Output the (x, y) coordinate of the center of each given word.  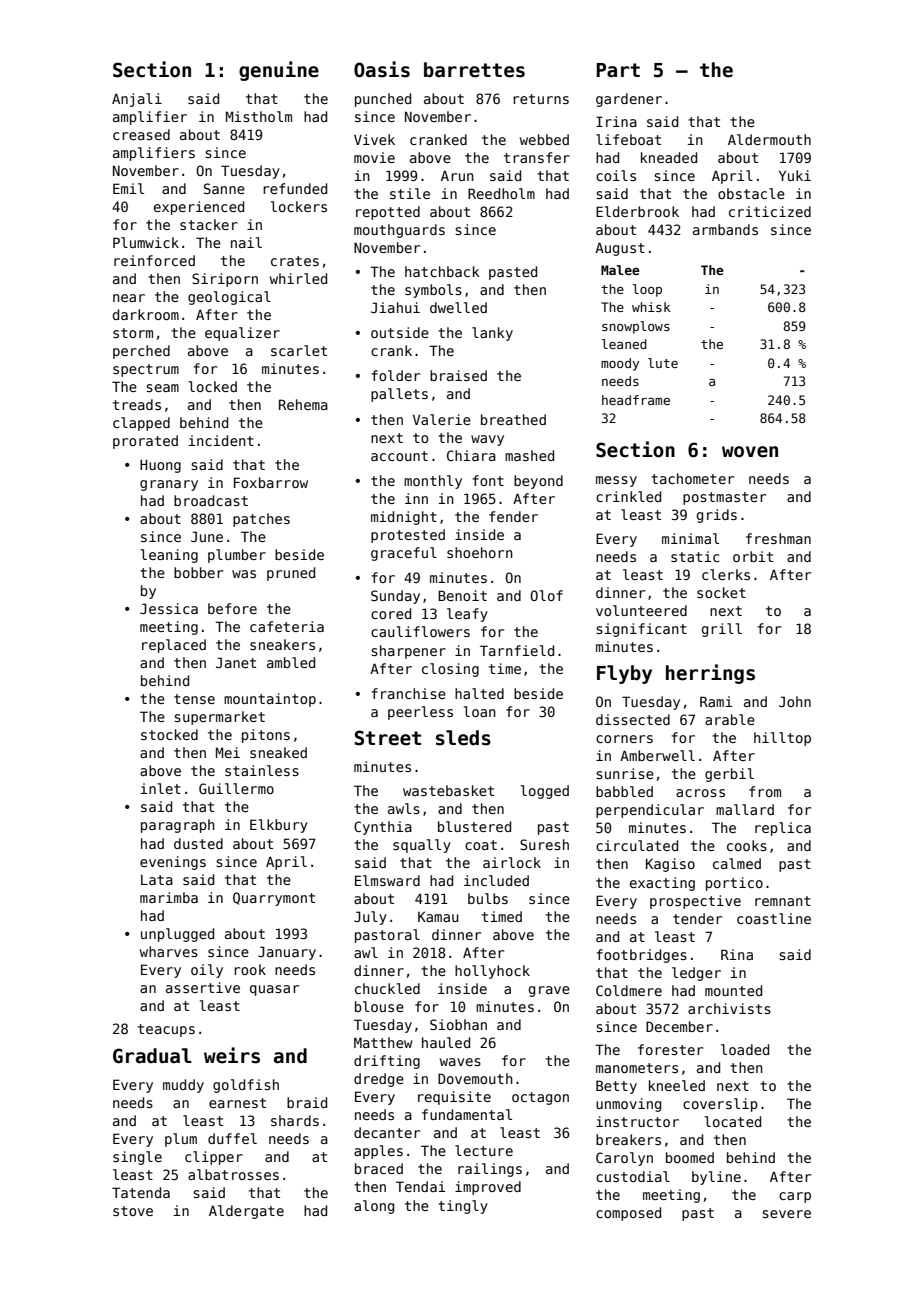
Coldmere (629, 990)
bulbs (488, 898)
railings (490, 1170)
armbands (725, 229)
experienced (199, 208)
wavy (487, 440)
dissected (633, 719)
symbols (433, 291)
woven (750, 452)
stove (133, 1211)
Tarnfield (517, 650)
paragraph (178, 826)
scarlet (299, 350)
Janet (236, 662)
